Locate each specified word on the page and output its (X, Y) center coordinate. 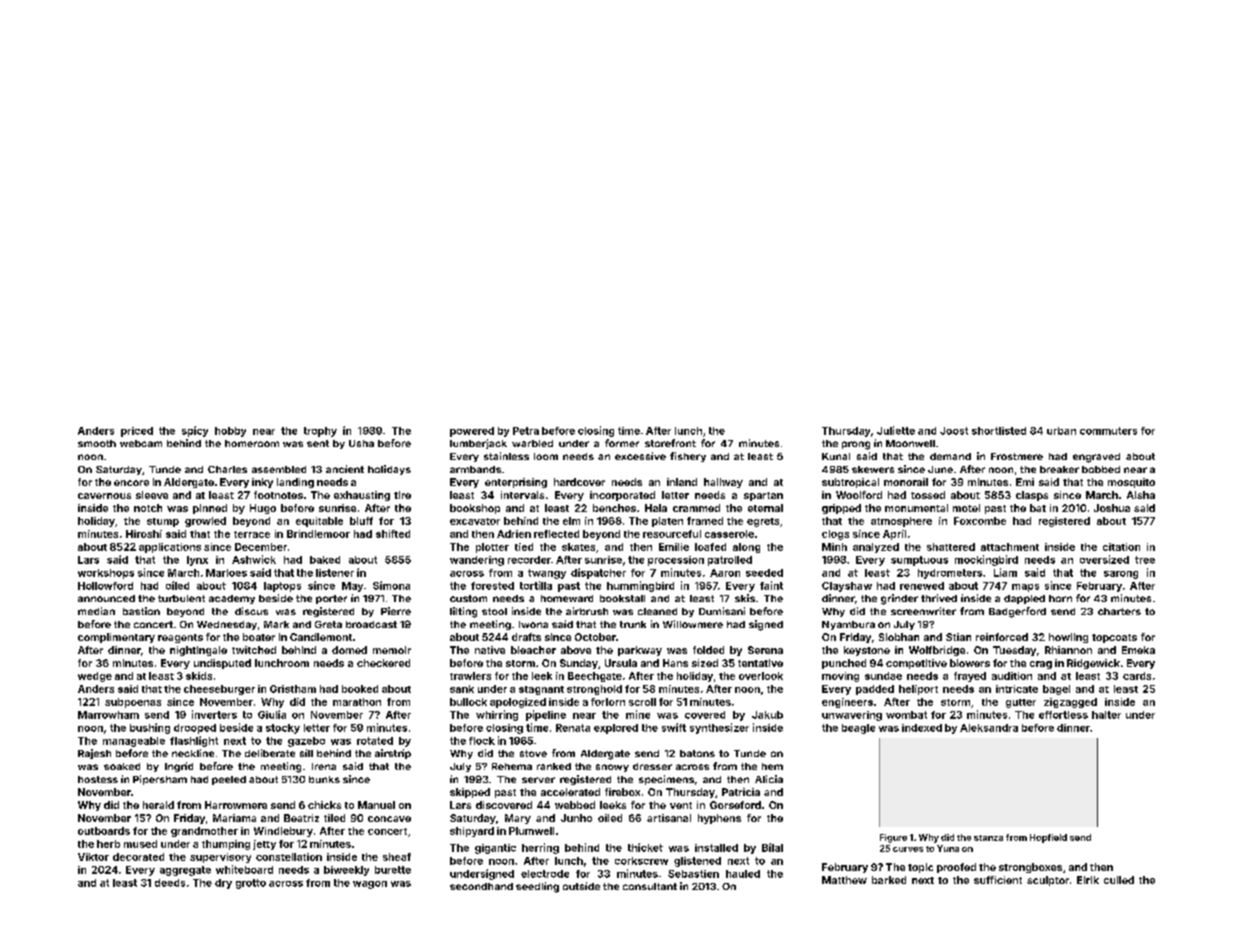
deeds (170, 883)
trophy (320, 432)
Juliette (896, 430)
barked (889, 880)
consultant (650, 886)
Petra (526, 431)
